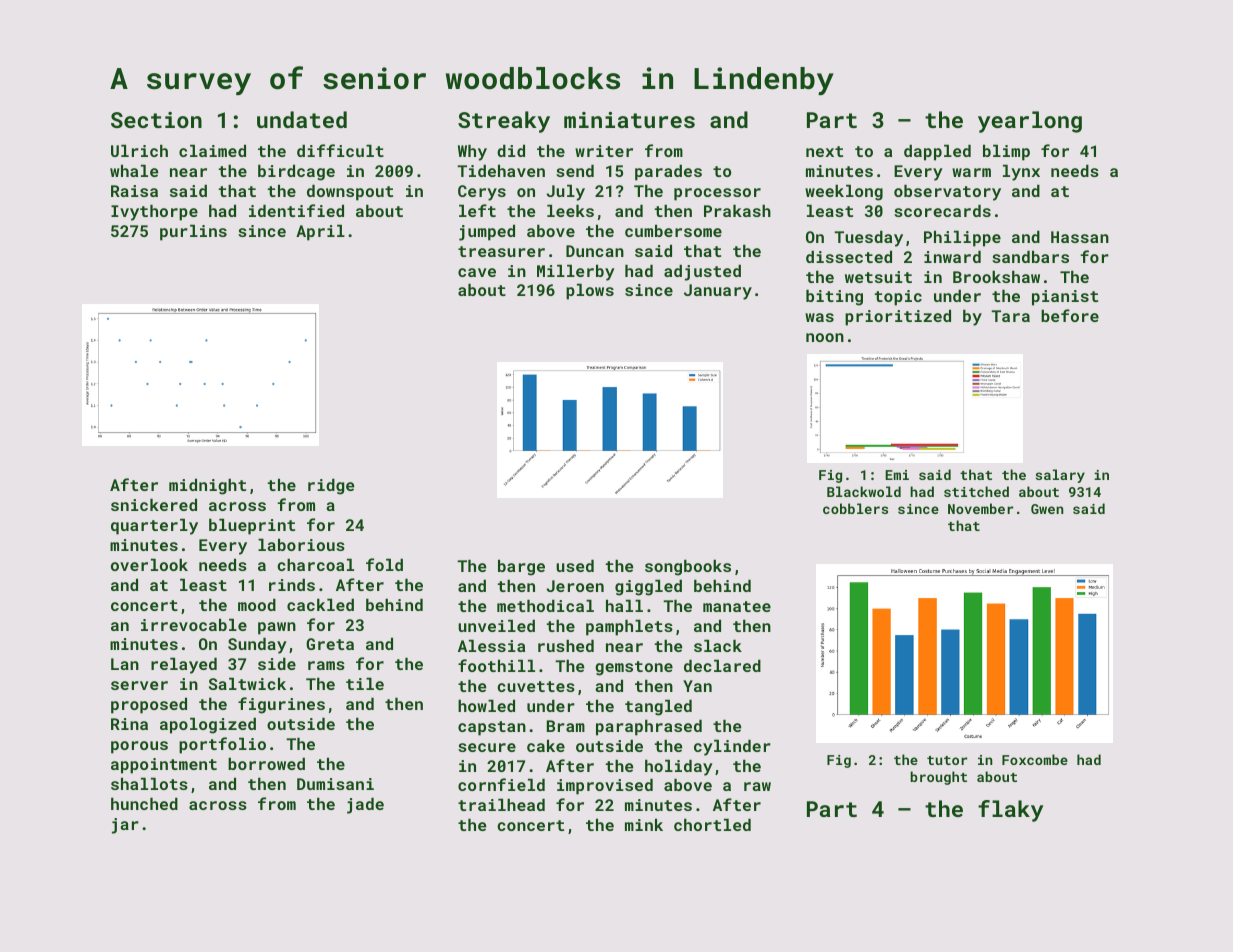 The height and width of the image is (952, 1233). I want to click on Section, so click(156, 120).
